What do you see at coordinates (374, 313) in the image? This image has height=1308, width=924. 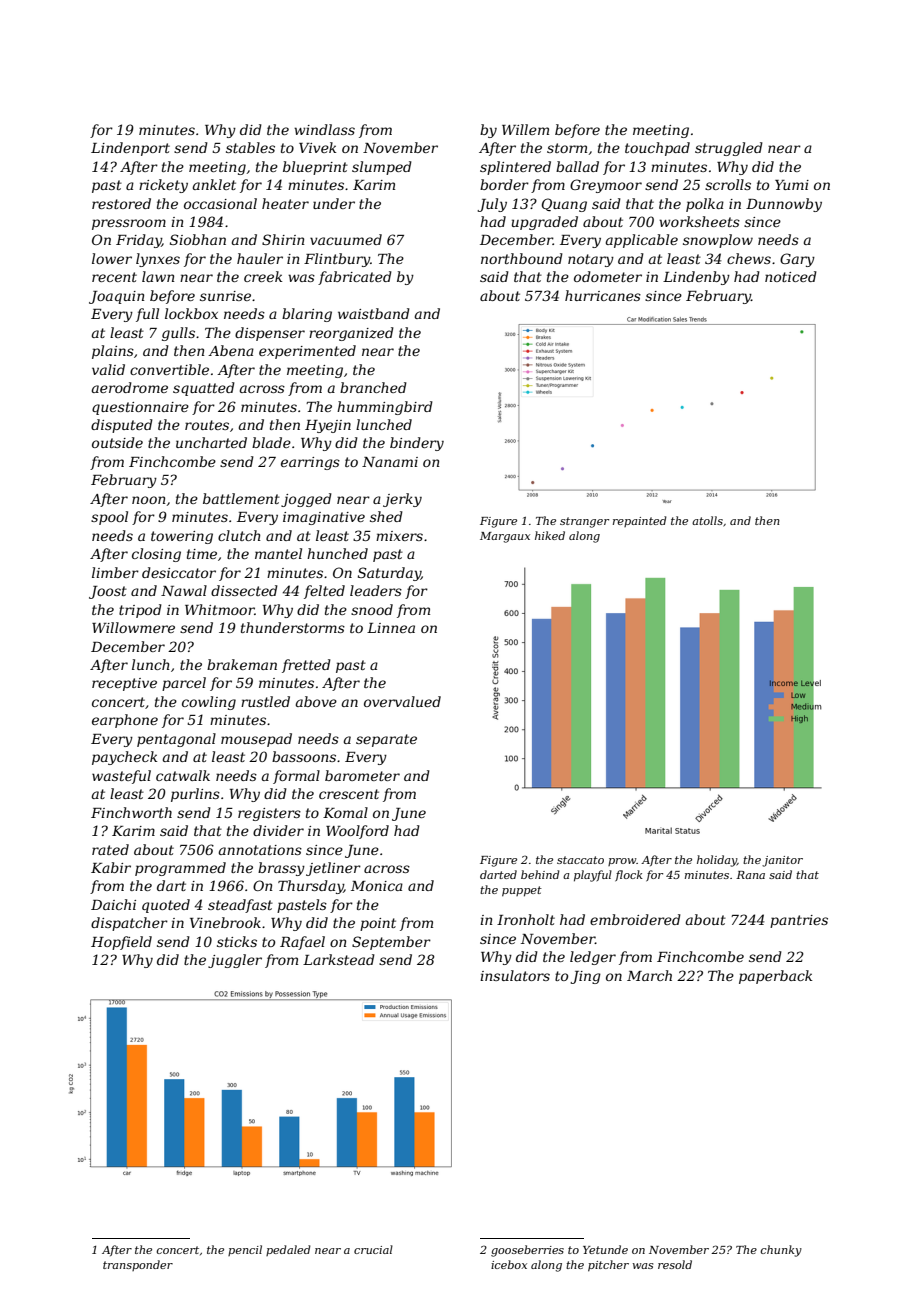 I see `waistband` at bounding box center [374, 313].
